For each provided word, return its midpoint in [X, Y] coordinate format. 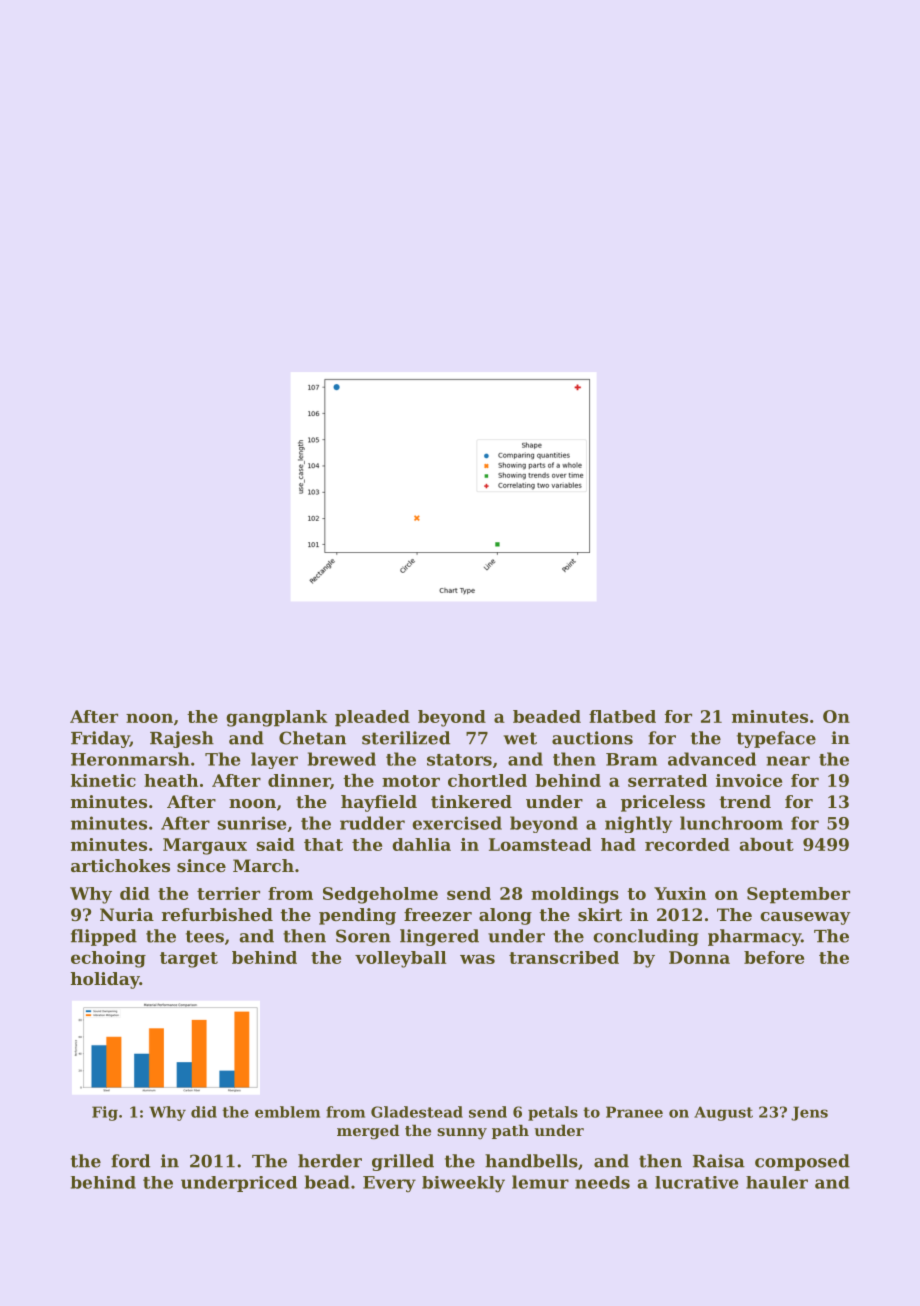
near [788, 761]
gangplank [277, 718]
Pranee [634, 1112]
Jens [809, 1113]
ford [130, 1161]
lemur [540, 1182]
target [189, 960]
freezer [438, 914]
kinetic [103, 780]
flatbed [622, 716]
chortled [487, 780]
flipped [104, 937]
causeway [805, 918]
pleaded [372, 718]
